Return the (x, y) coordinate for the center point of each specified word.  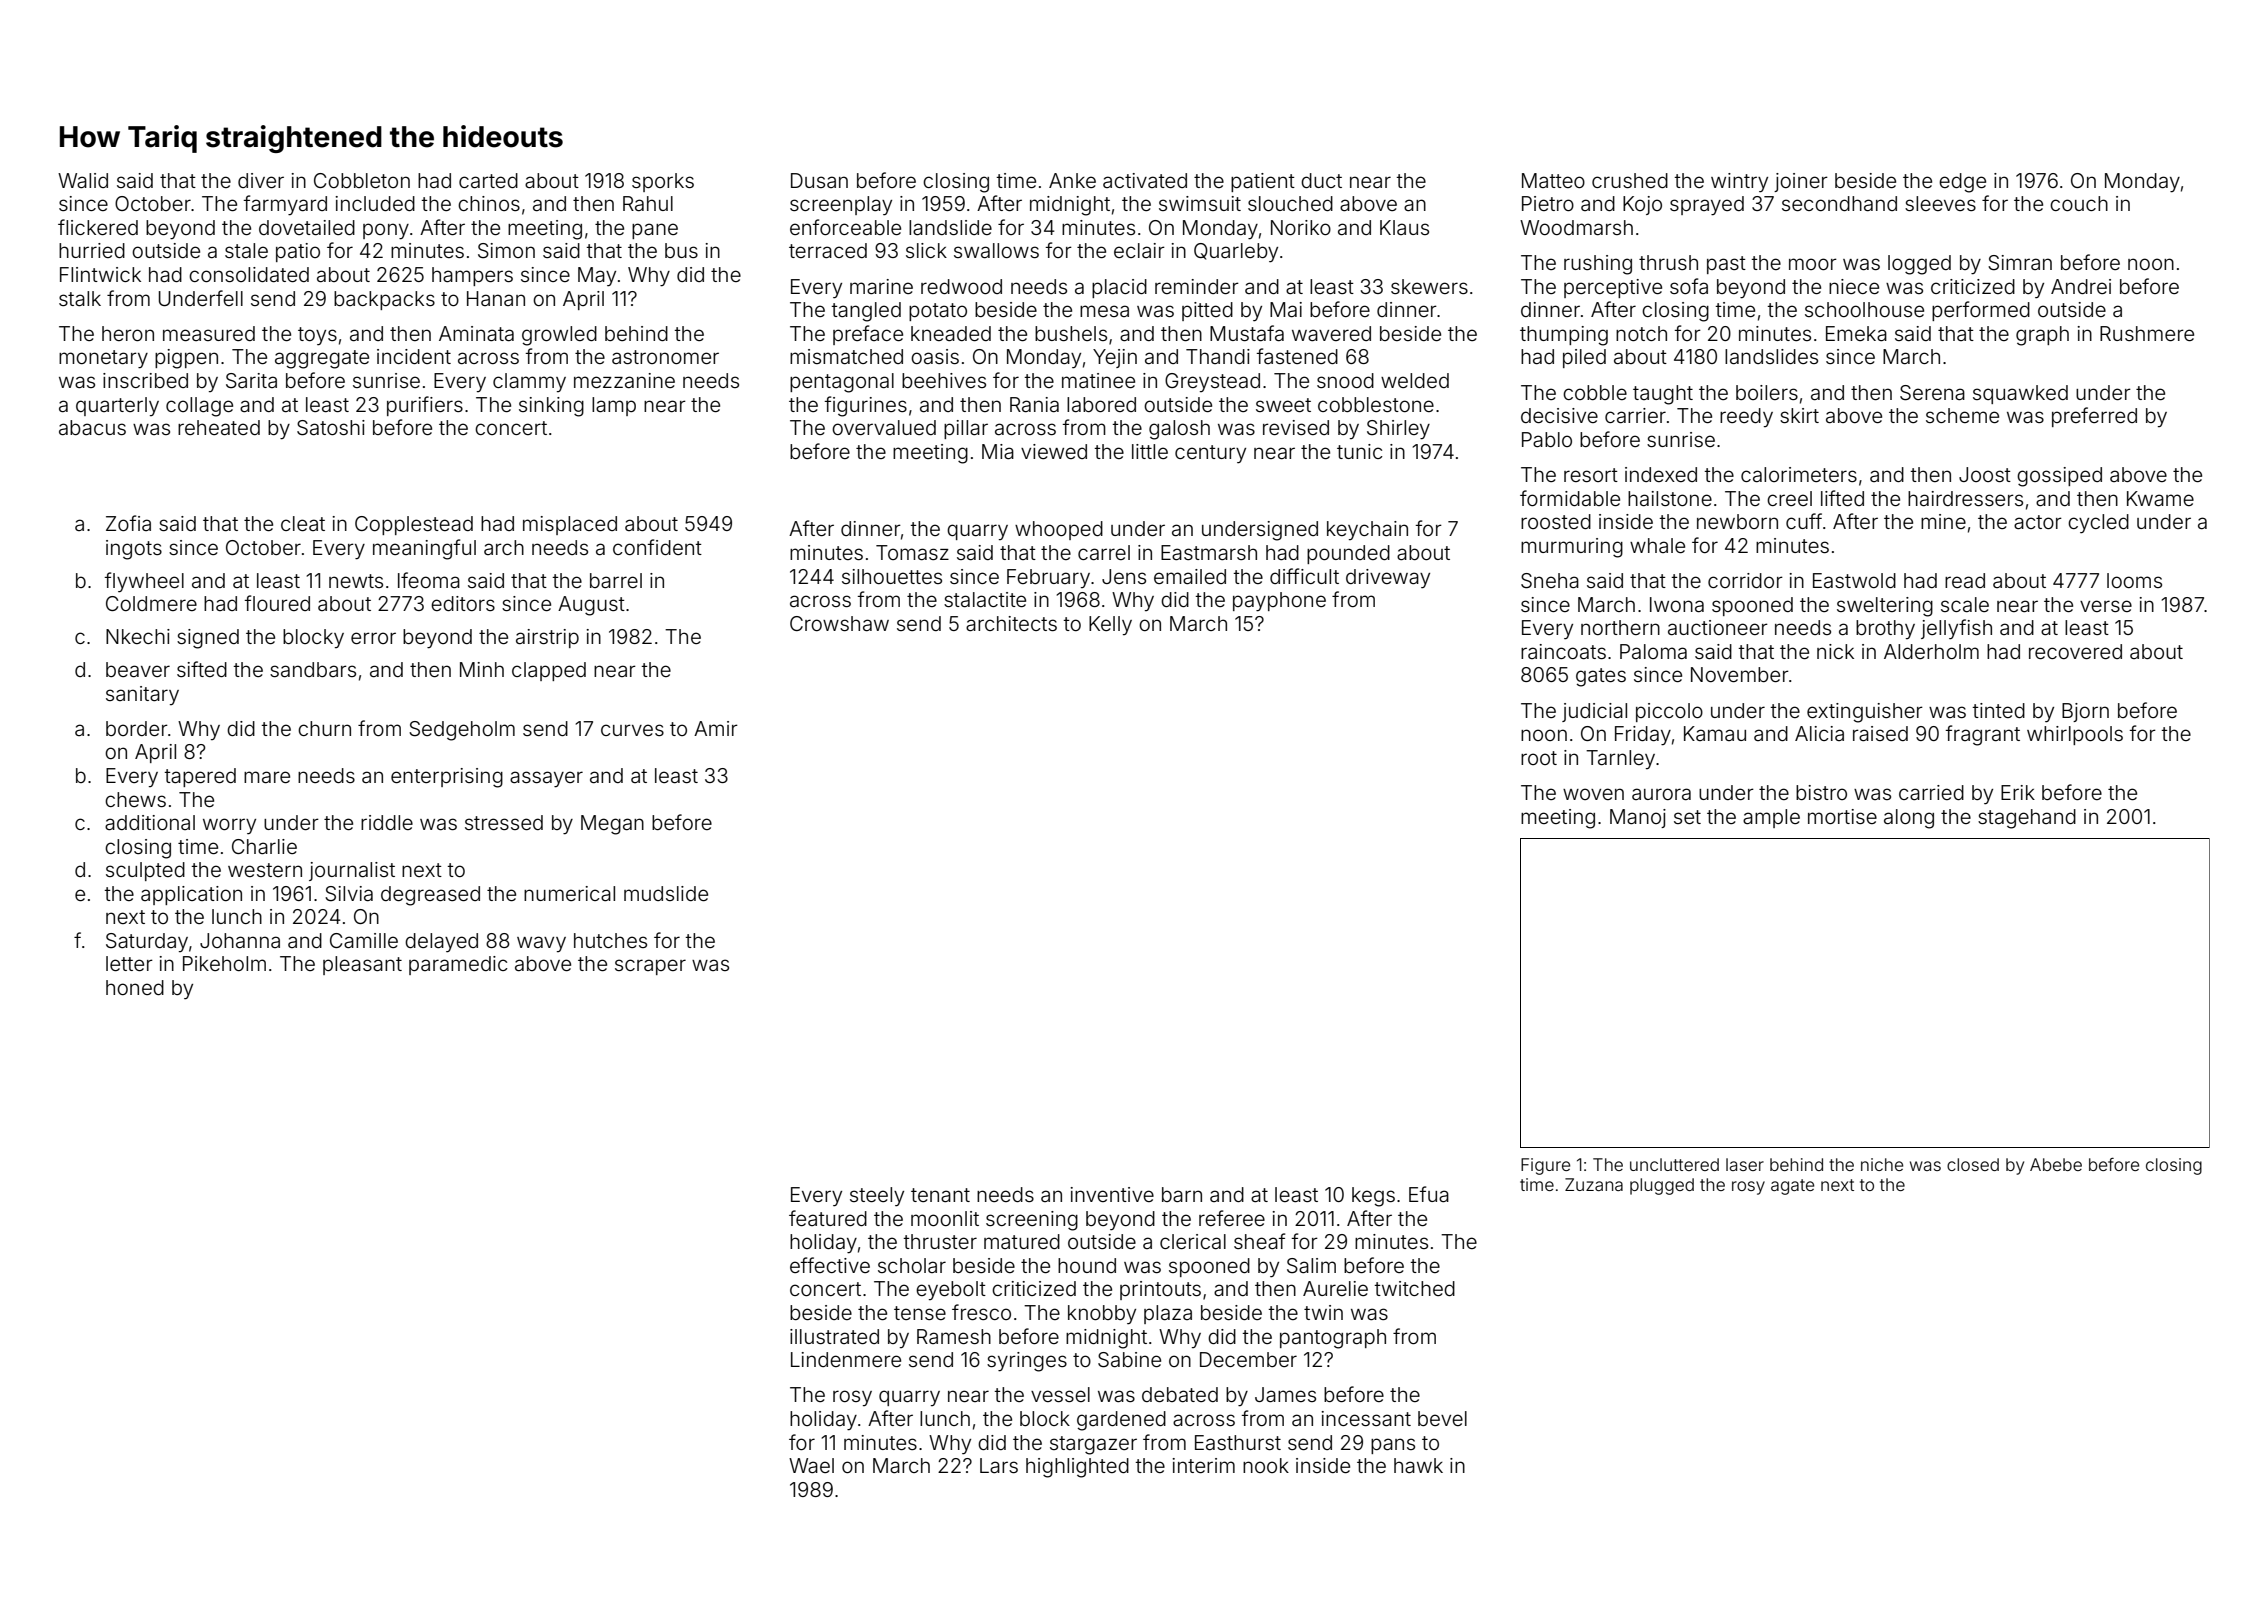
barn (1182, 1194)
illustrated (834, 1336)
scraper (650, 967)
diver (261, 180)
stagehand (2027, 819)
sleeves (1940, 203)
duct (1321, 180)
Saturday (147, 942)
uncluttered (1674, 1164)
